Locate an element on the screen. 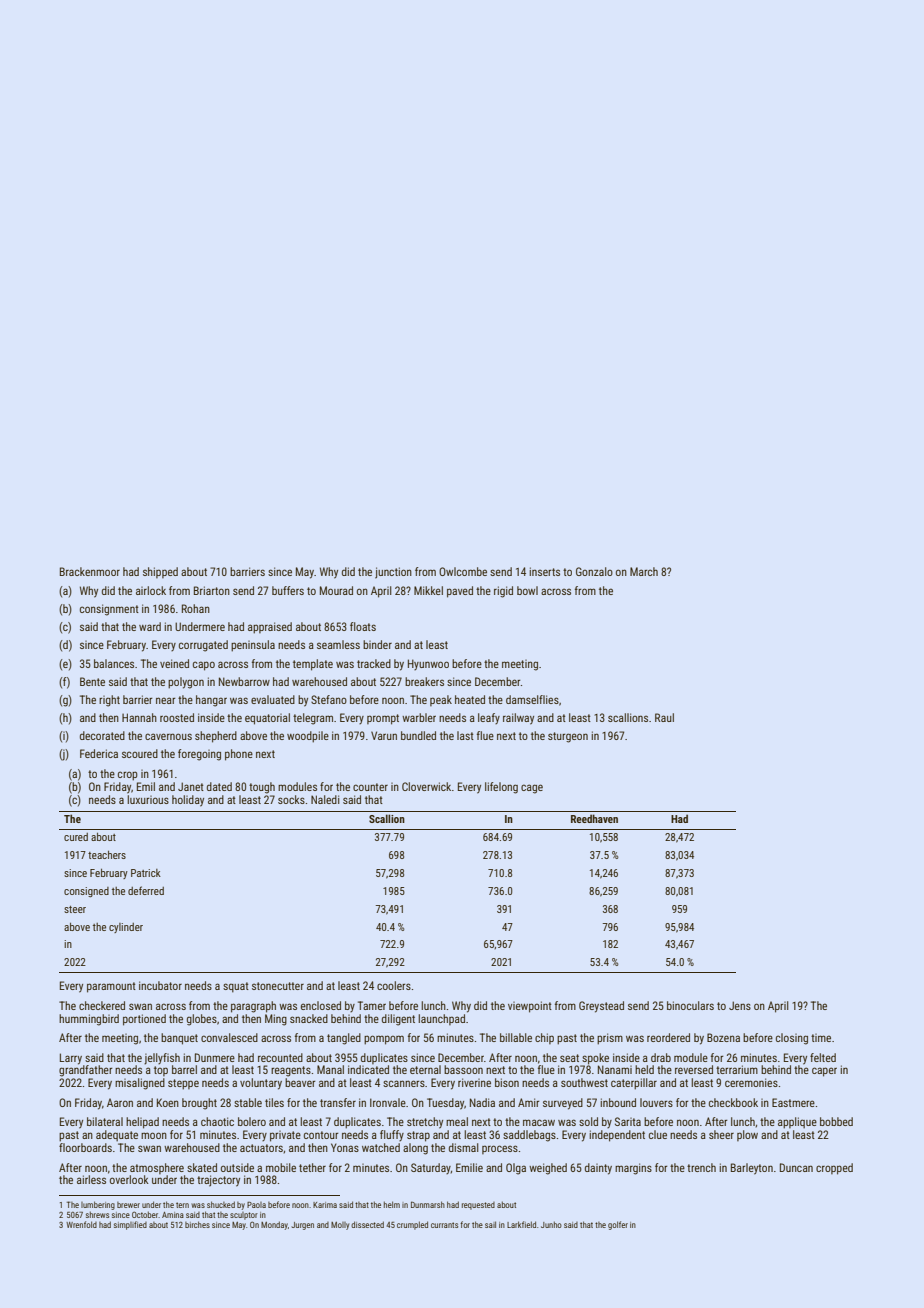 The width and height of the screenshot is (924, 1308). chip is located at coordinates (544, 1038).
